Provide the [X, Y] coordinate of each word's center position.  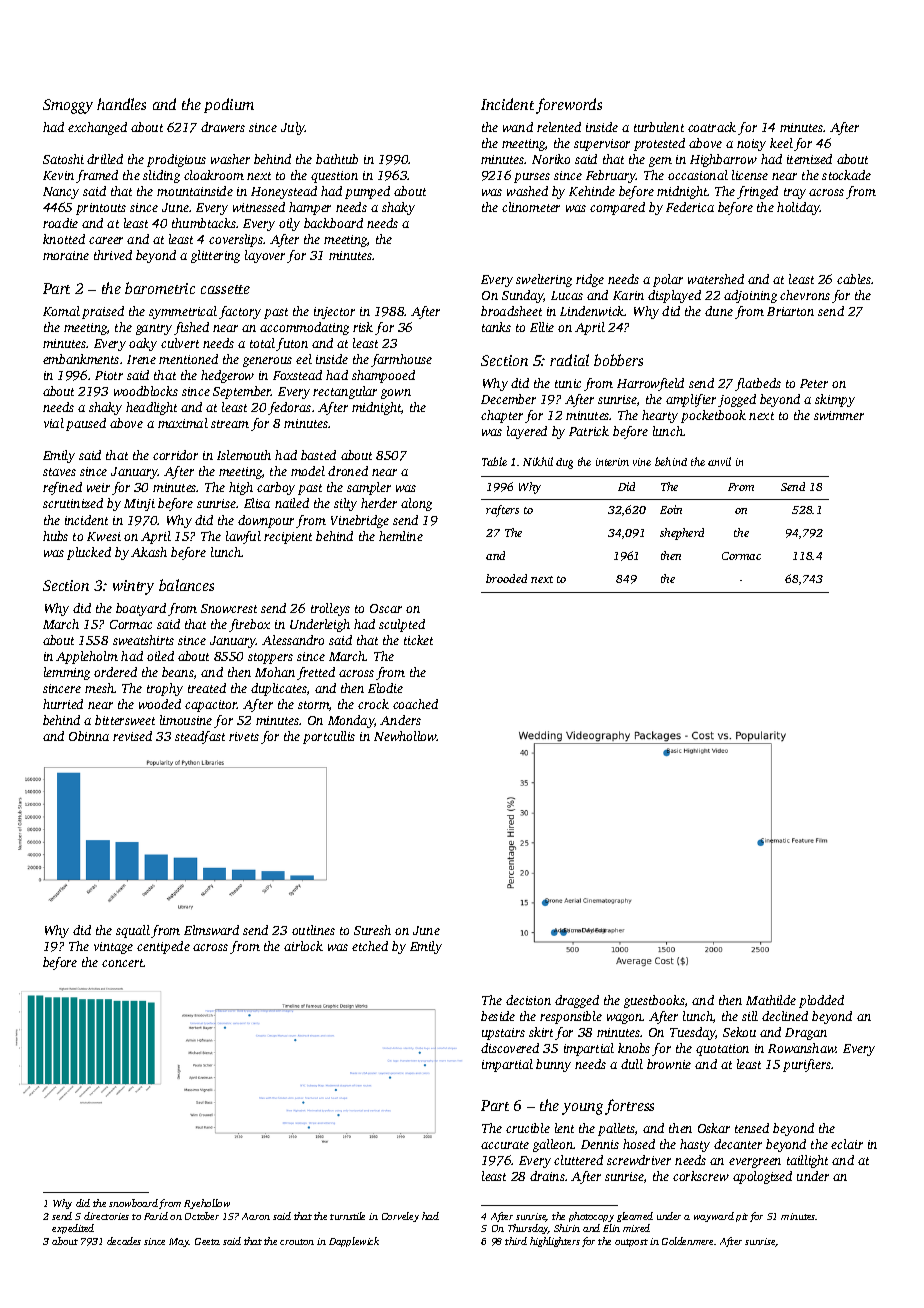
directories [106, 1216]
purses [532, 178]
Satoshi [63, 159]
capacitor [211, 706]
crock [373, 704]
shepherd [682, 534]
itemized [809, 159]
